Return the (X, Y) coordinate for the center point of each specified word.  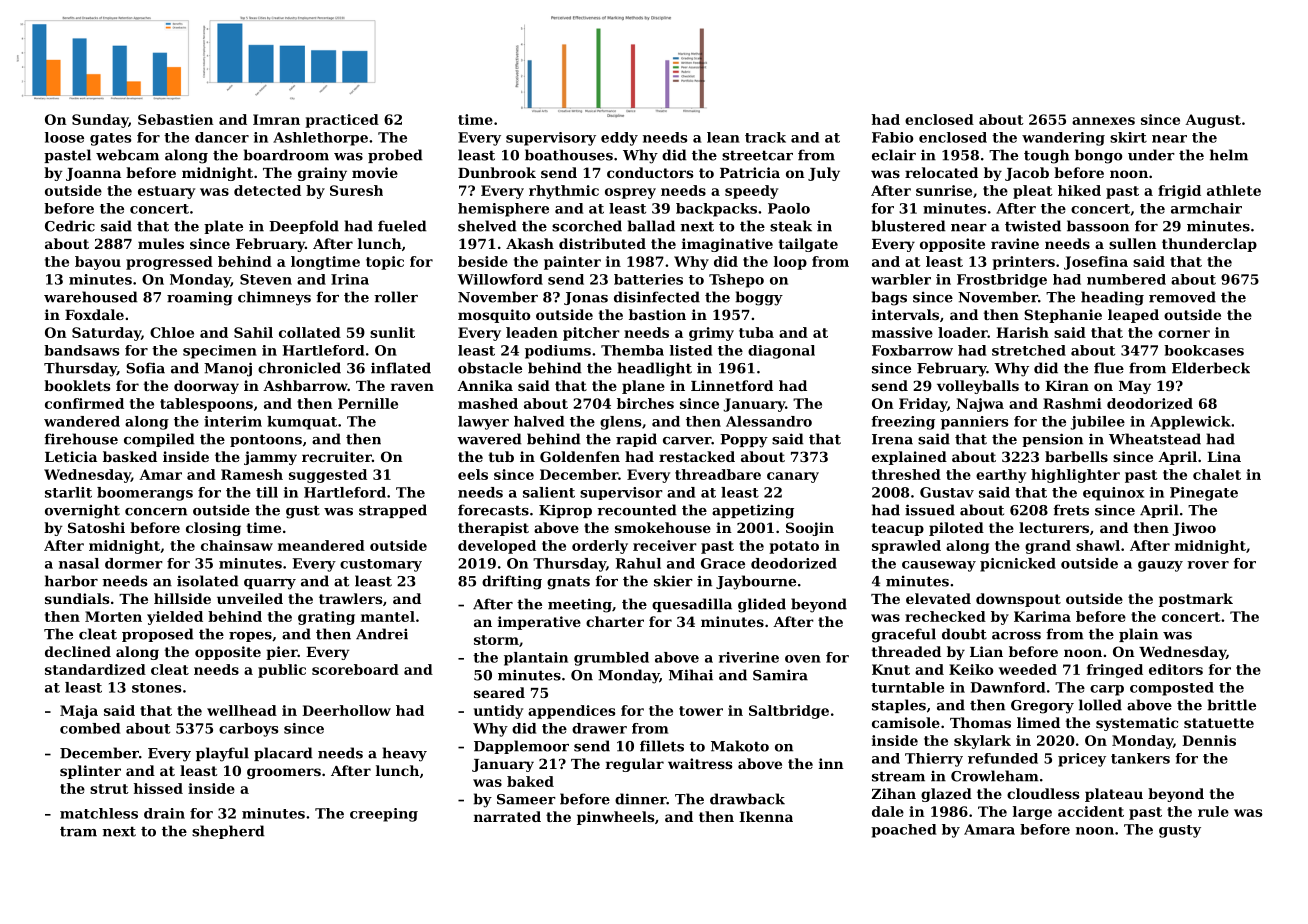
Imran (276, 119)
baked (530, 781)
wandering (1063, 139)
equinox (1113, 494)
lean (723, 137)
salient (549, 492)
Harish (1022, 332)
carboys (248, 730)
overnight (82, 511)
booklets (77, 385)
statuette (1219, 723)
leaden (532, 332)
